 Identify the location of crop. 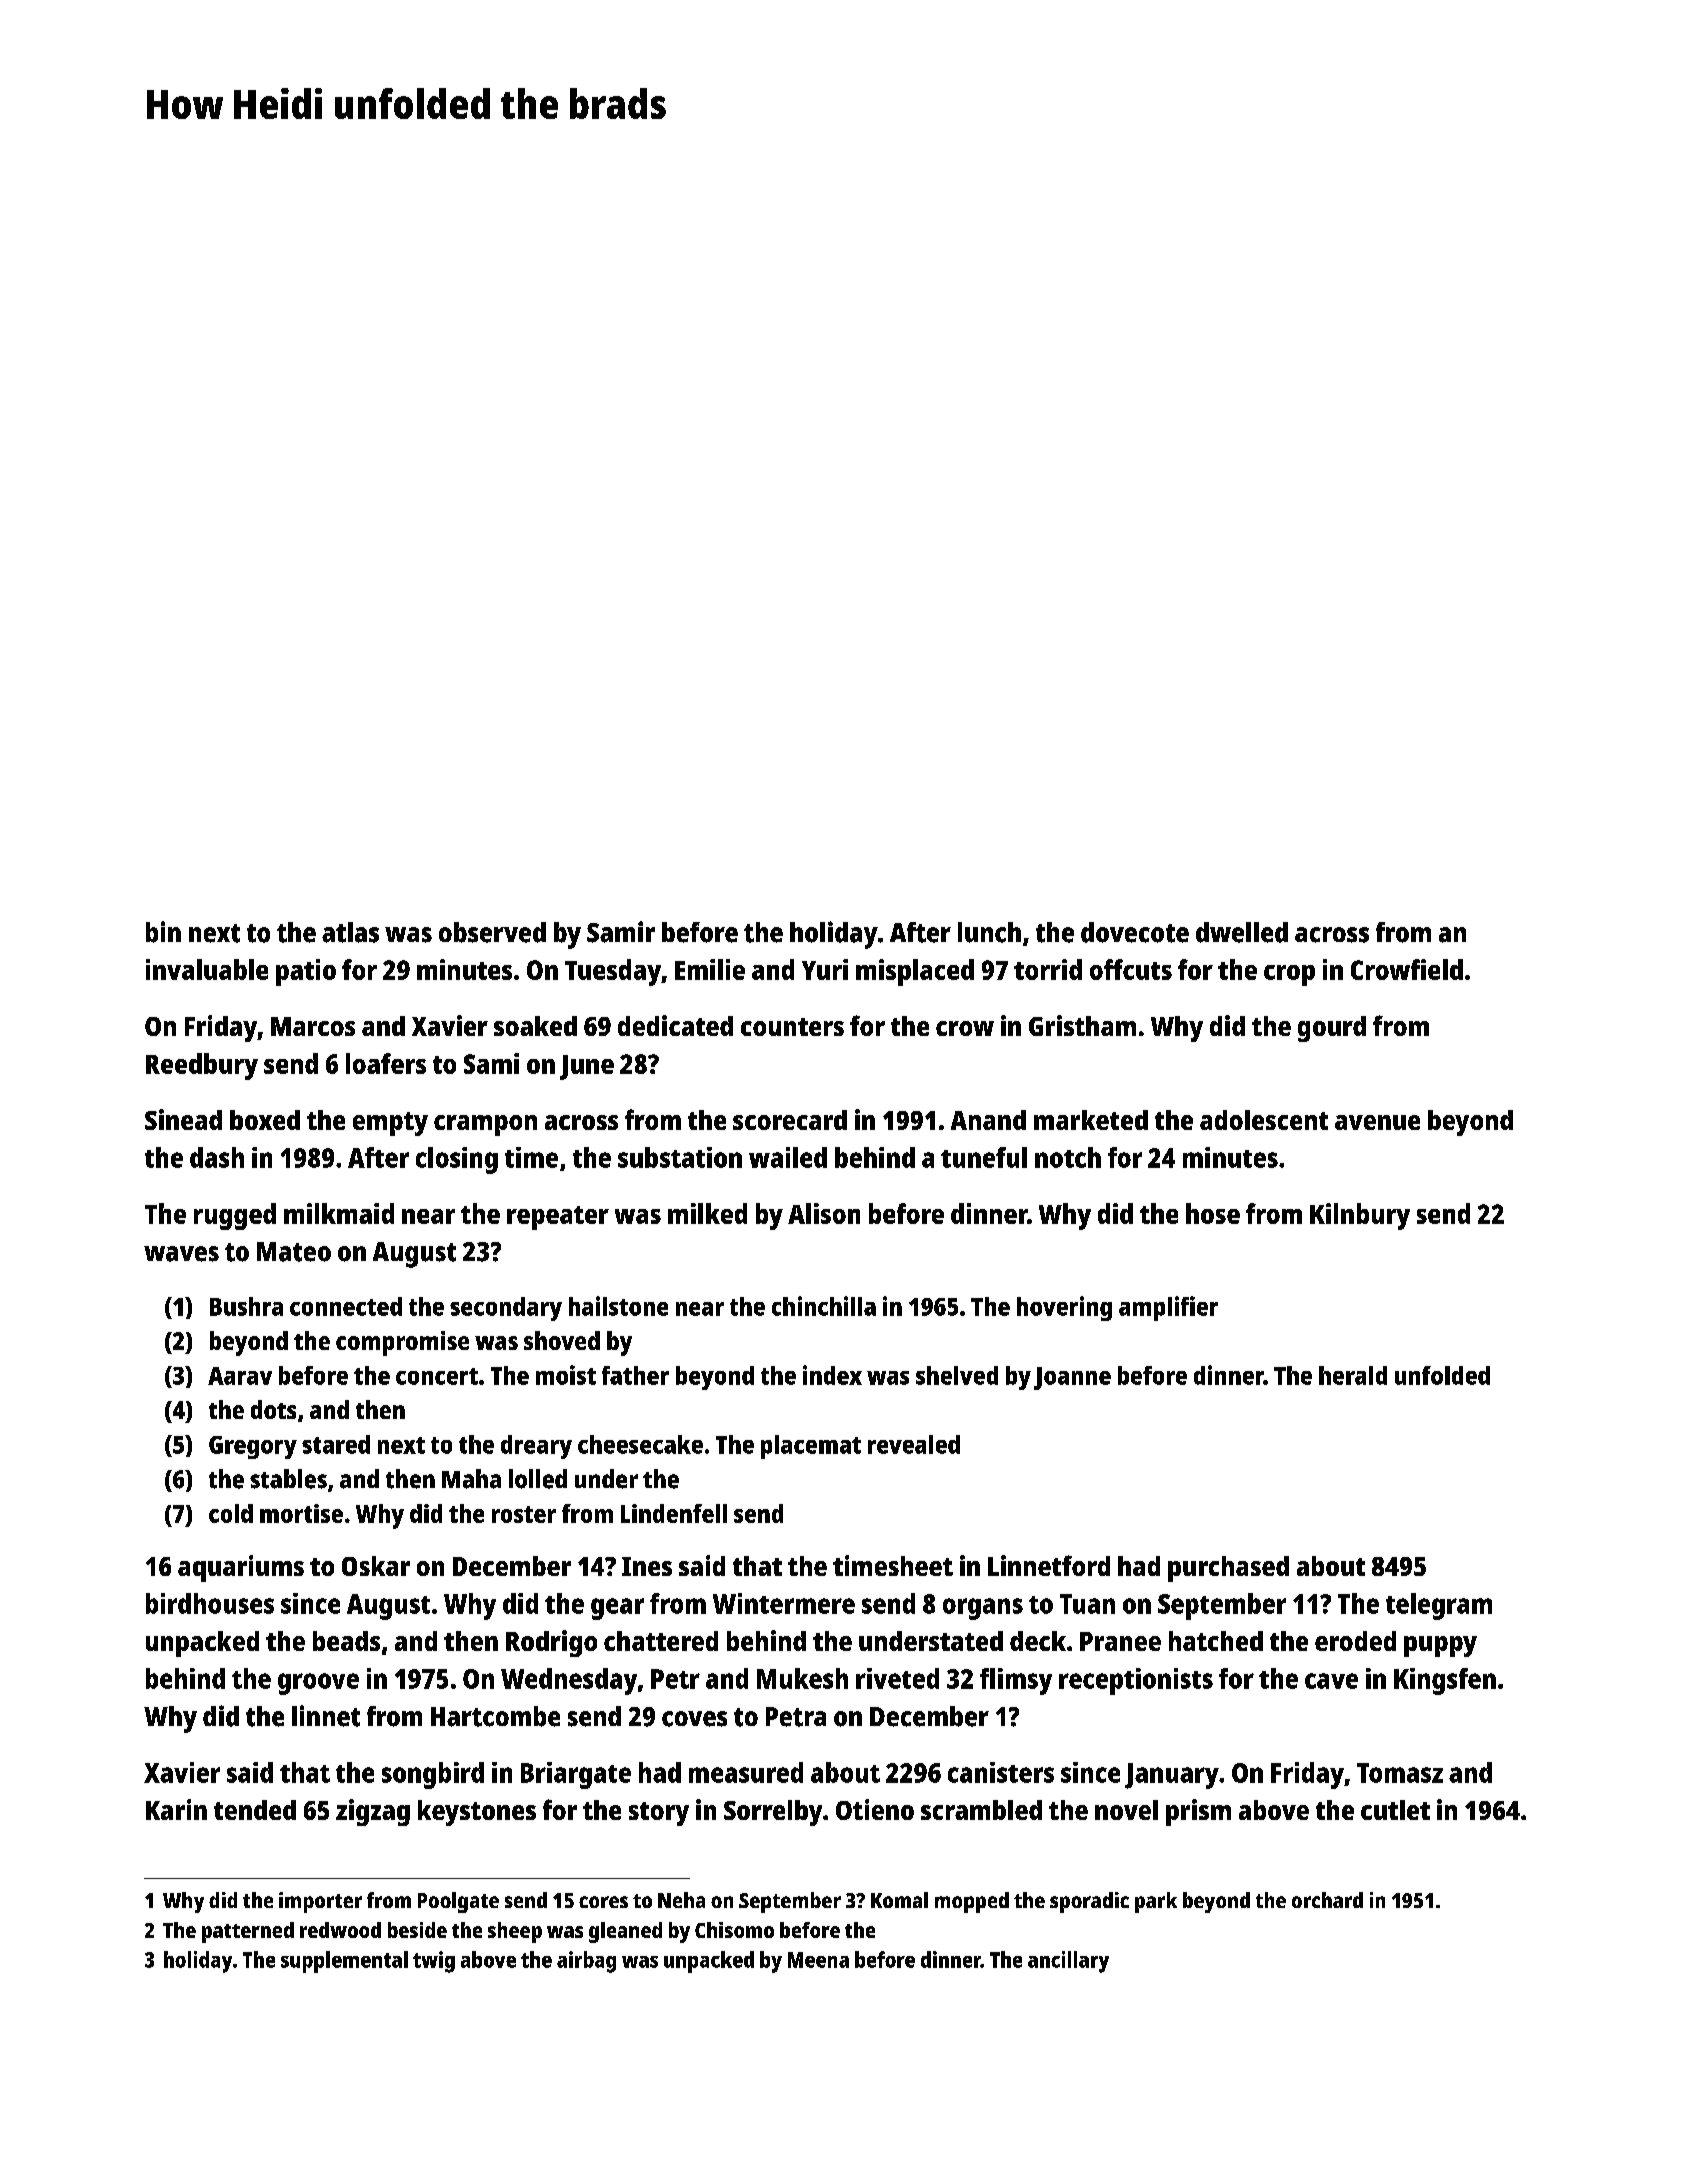
(1289, 975).
